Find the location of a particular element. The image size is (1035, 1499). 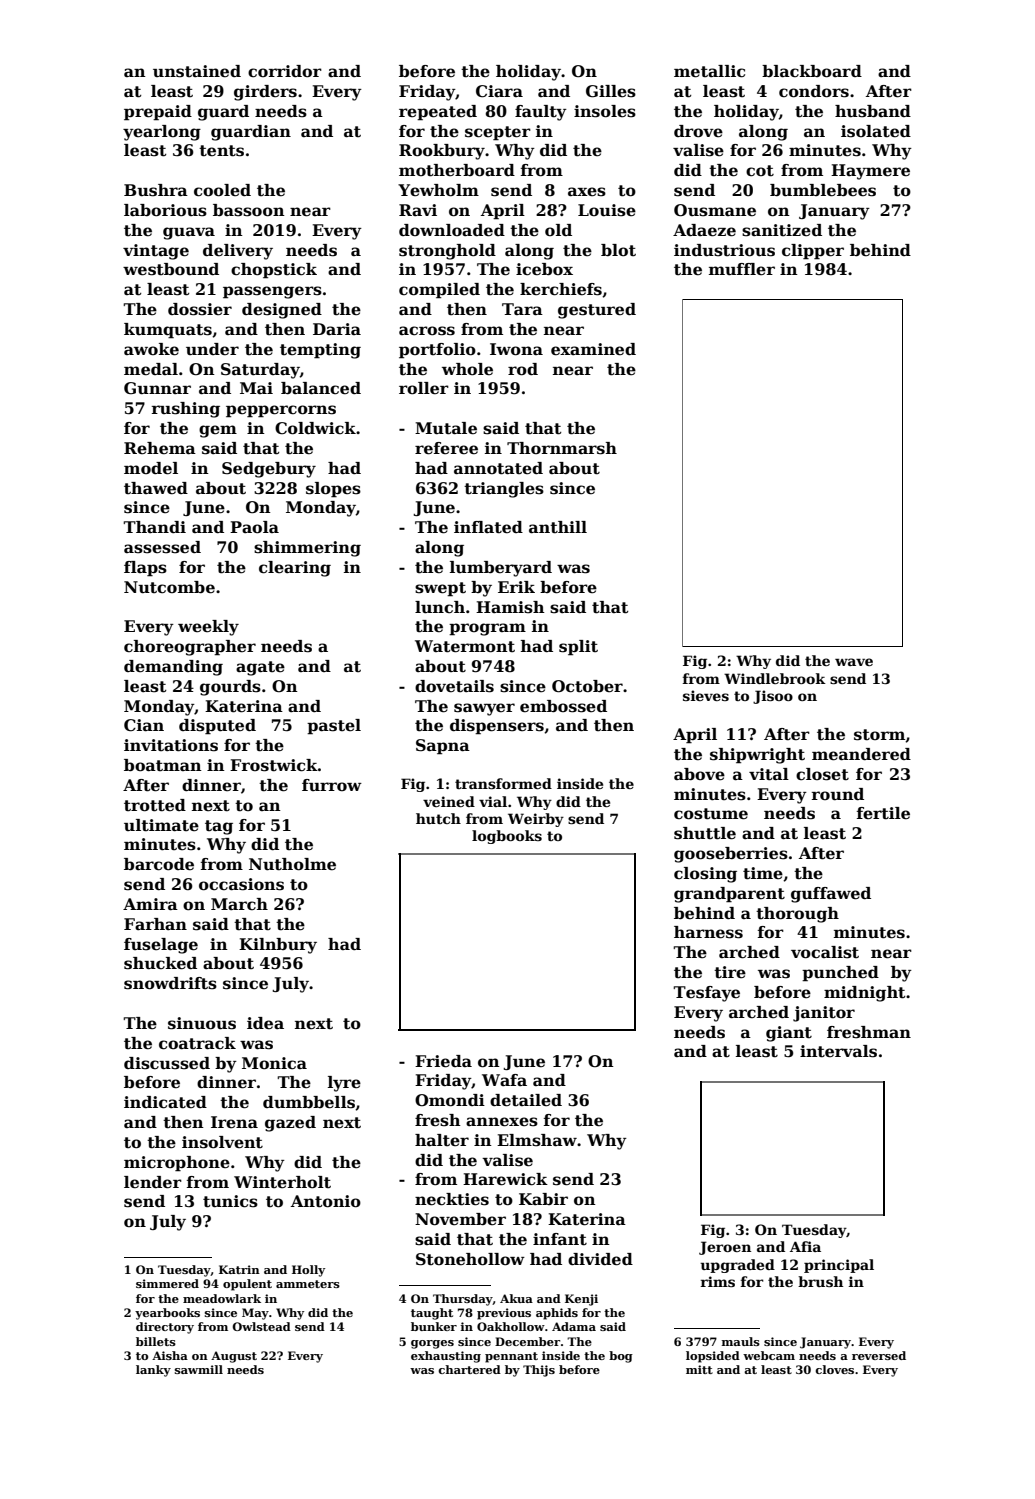

tunics is located at coordinates (230, 1201).
